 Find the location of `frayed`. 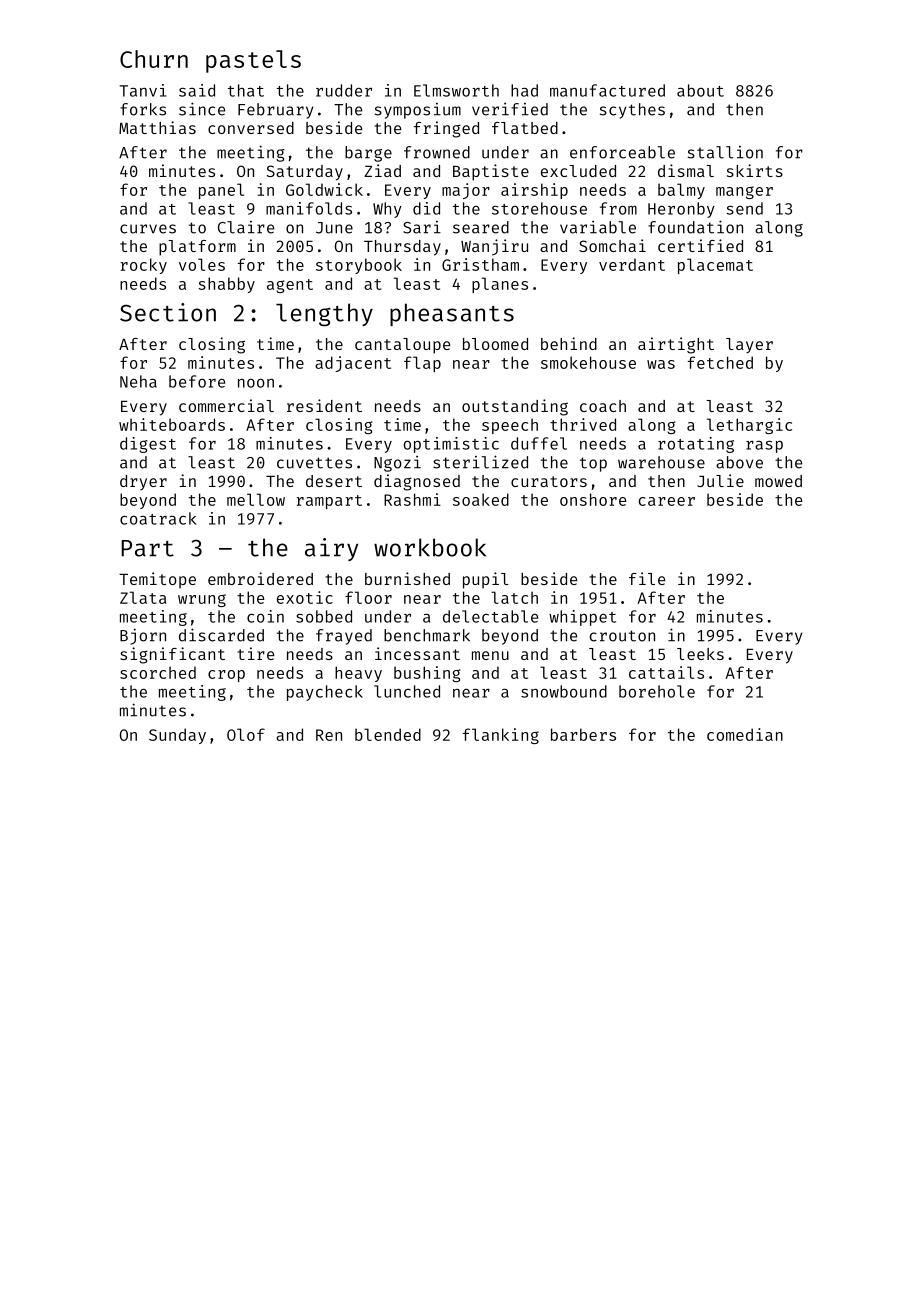

frayed is located at coordinates (344, 637).
